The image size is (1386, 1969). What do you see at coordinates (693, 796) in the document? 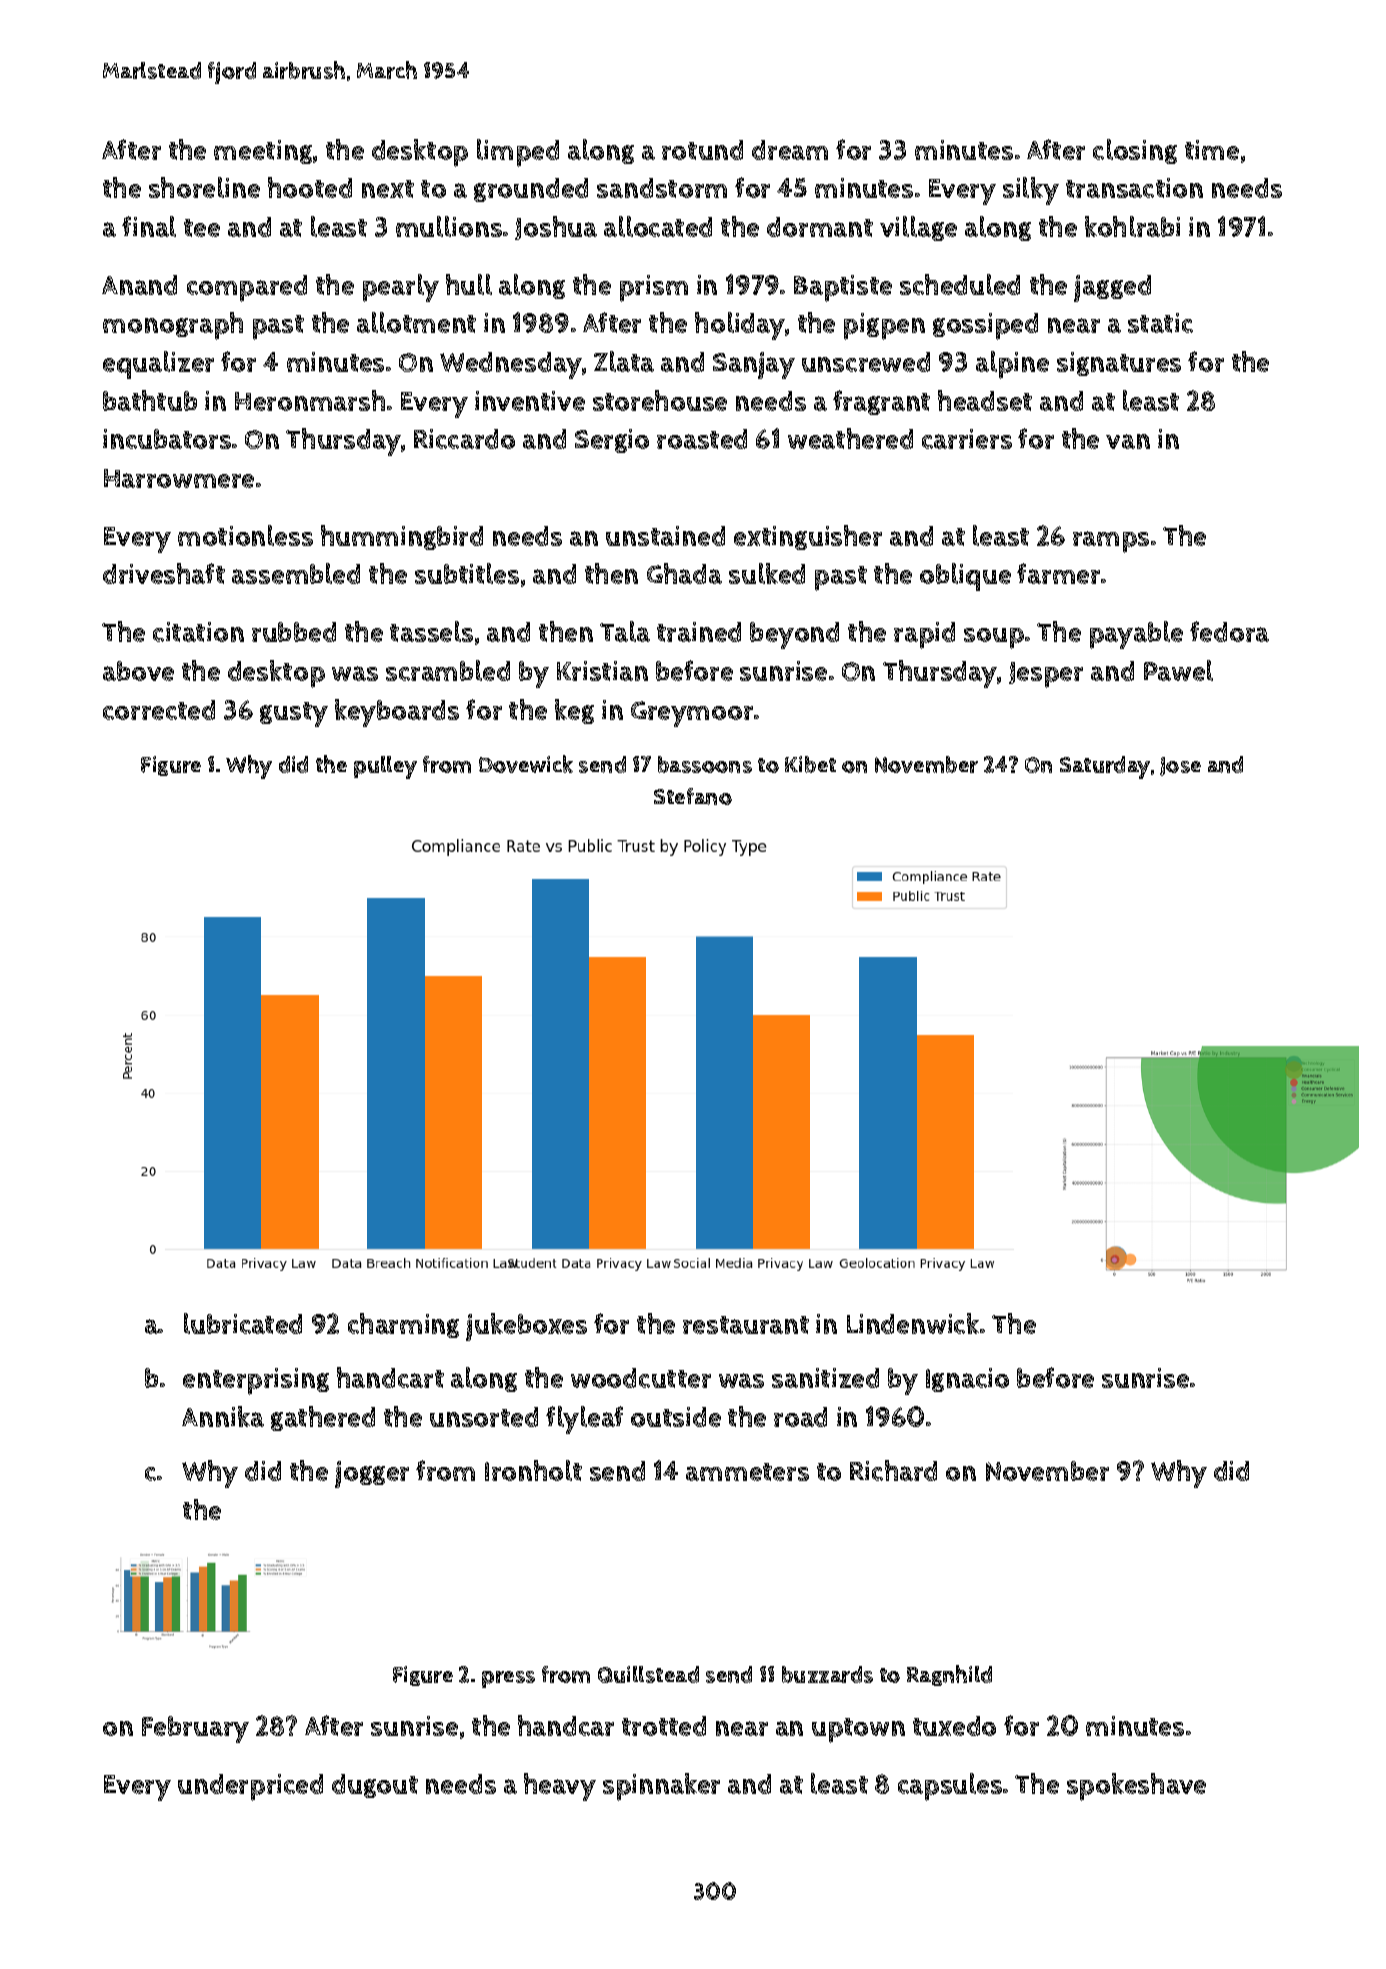
I see `Stefano` at bounding box center [693, 796].
